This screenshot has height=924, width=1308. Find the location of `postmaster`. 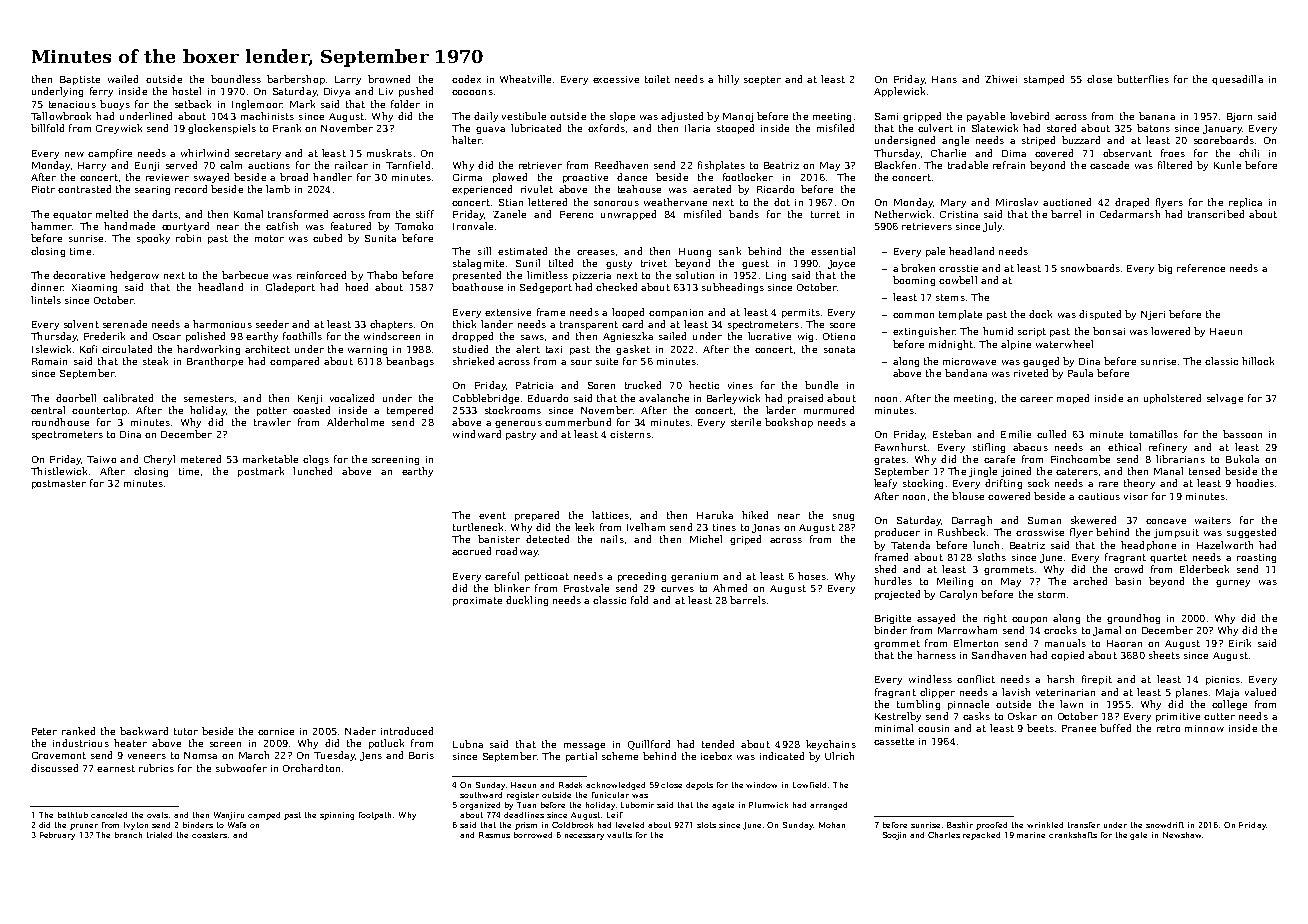

postmaster is located at coordinates (59, 484).
